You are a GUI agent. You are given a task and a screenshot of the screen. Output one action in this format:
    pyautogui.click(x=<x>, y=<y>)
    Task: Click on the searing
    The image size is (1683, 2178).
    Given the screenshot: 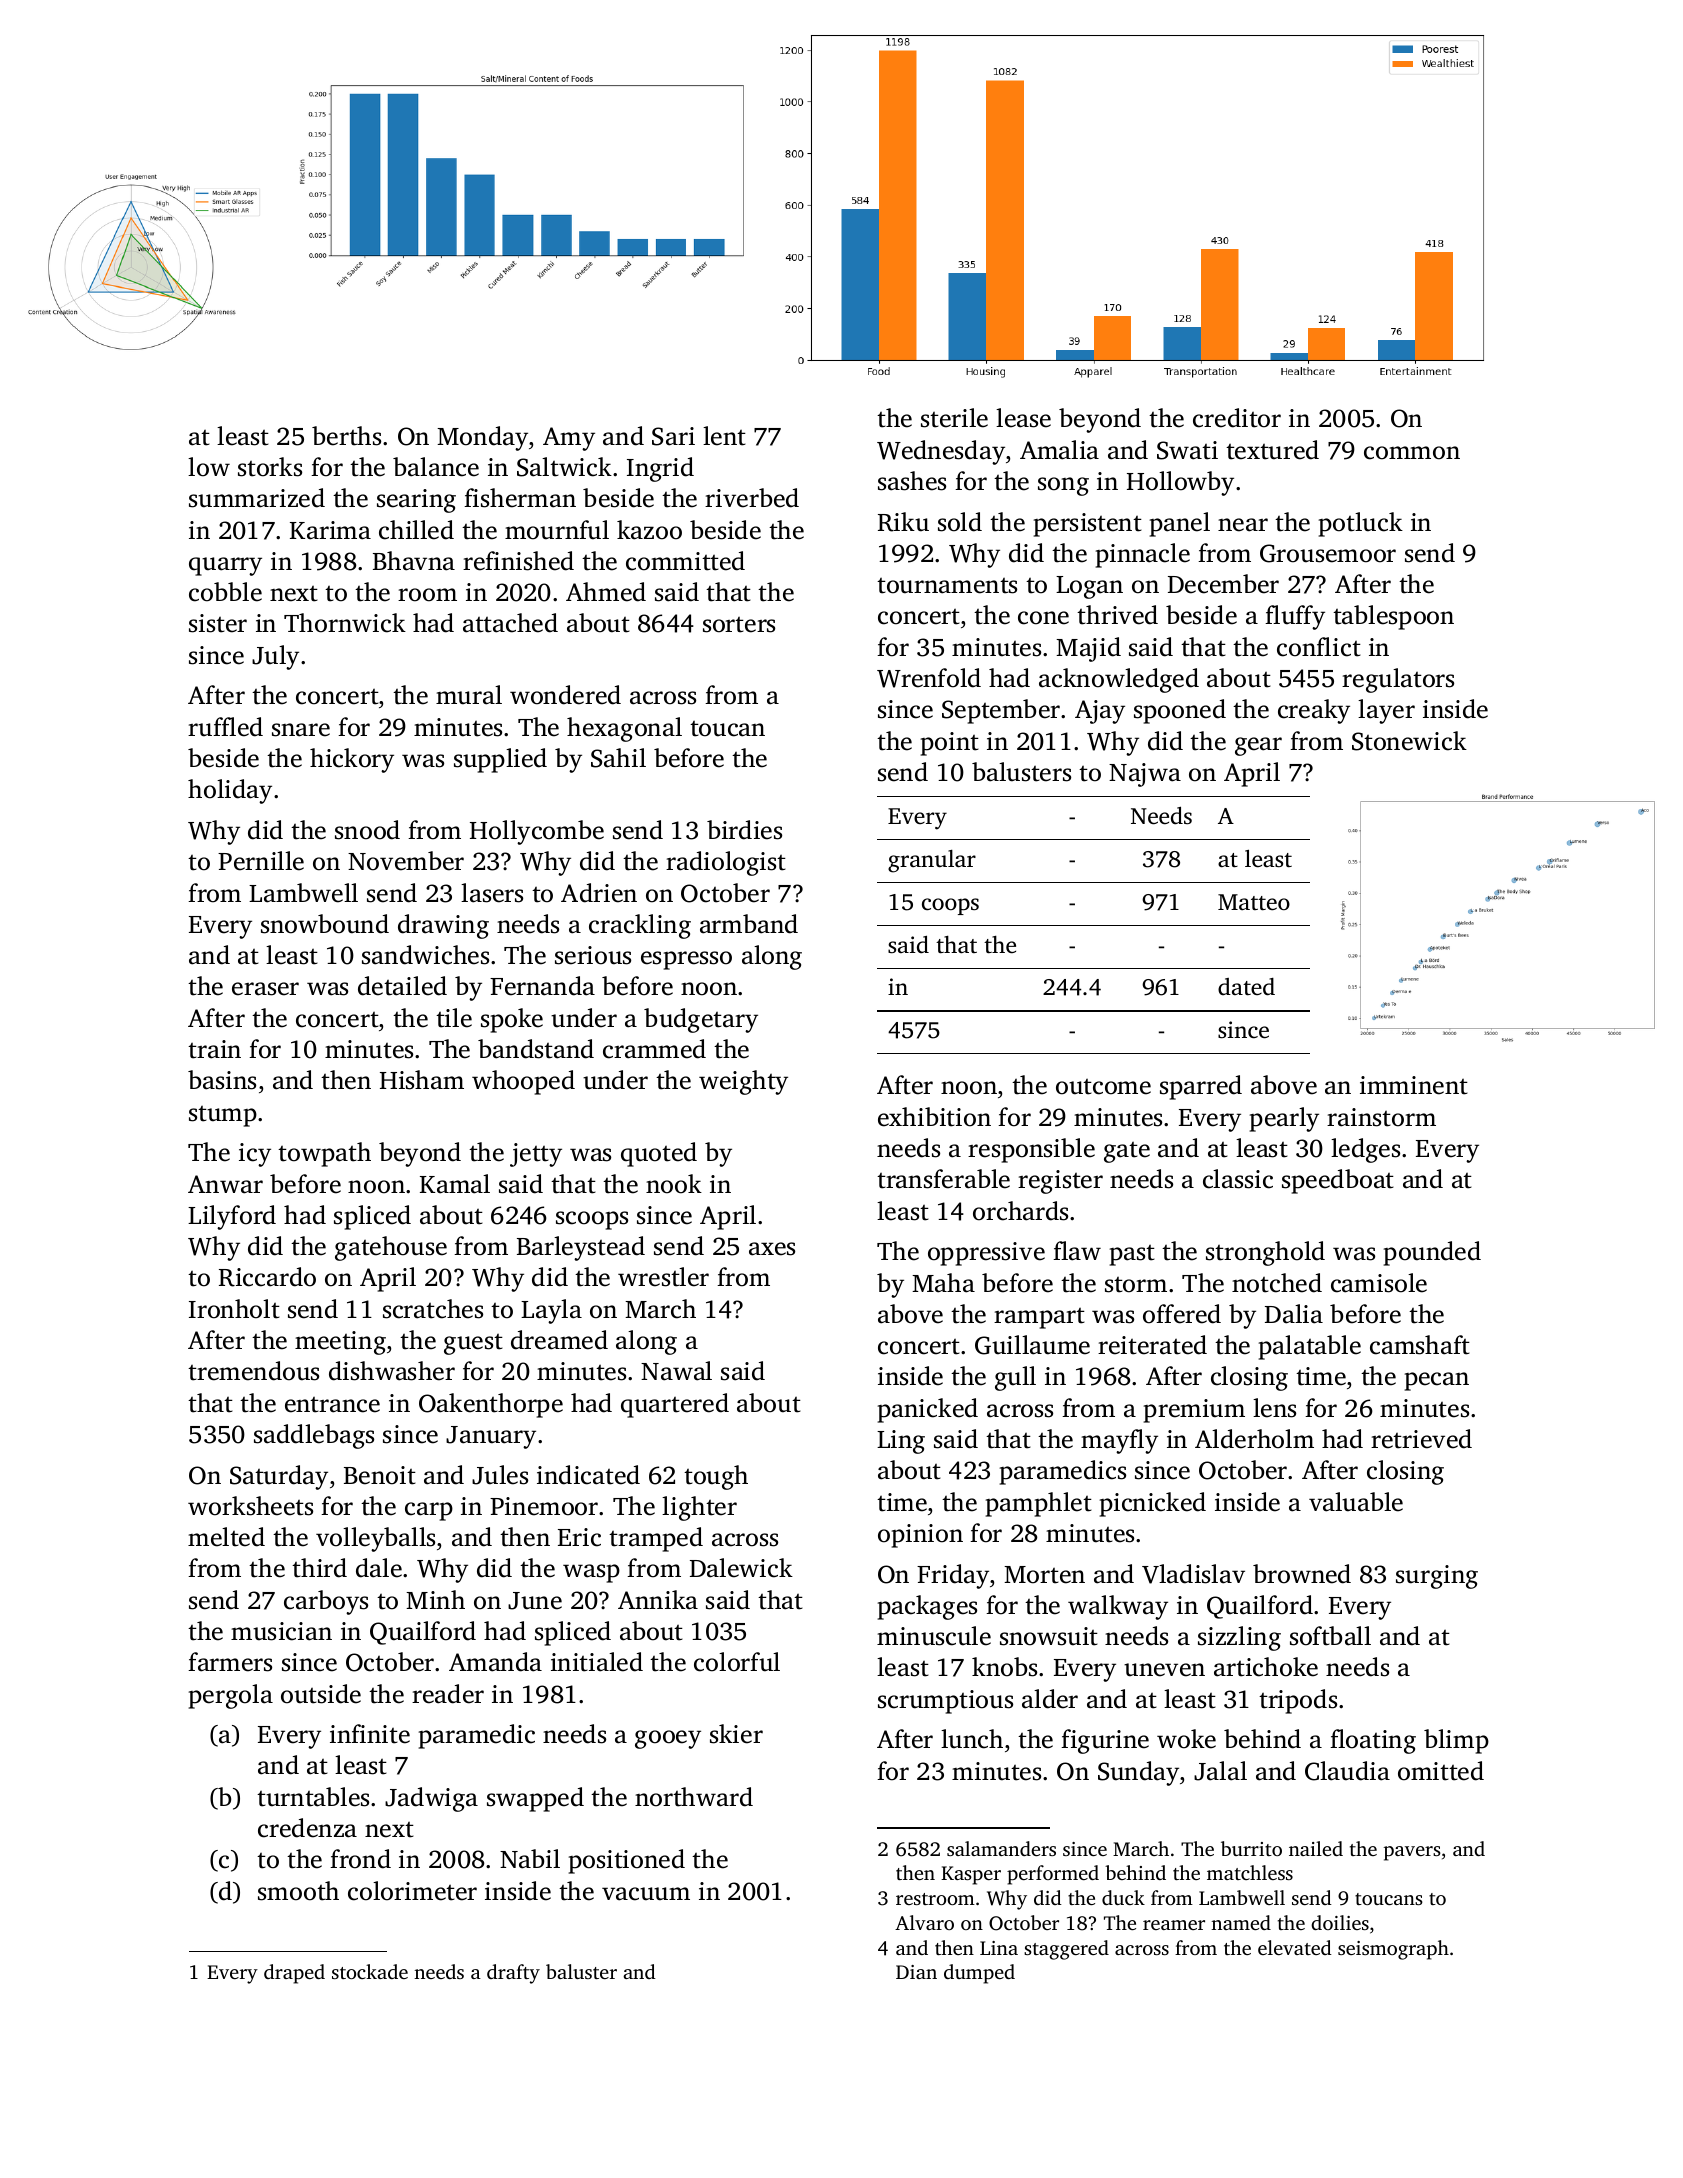 What is the action you would take?
    pyautogui.click(x=416, y=501)
